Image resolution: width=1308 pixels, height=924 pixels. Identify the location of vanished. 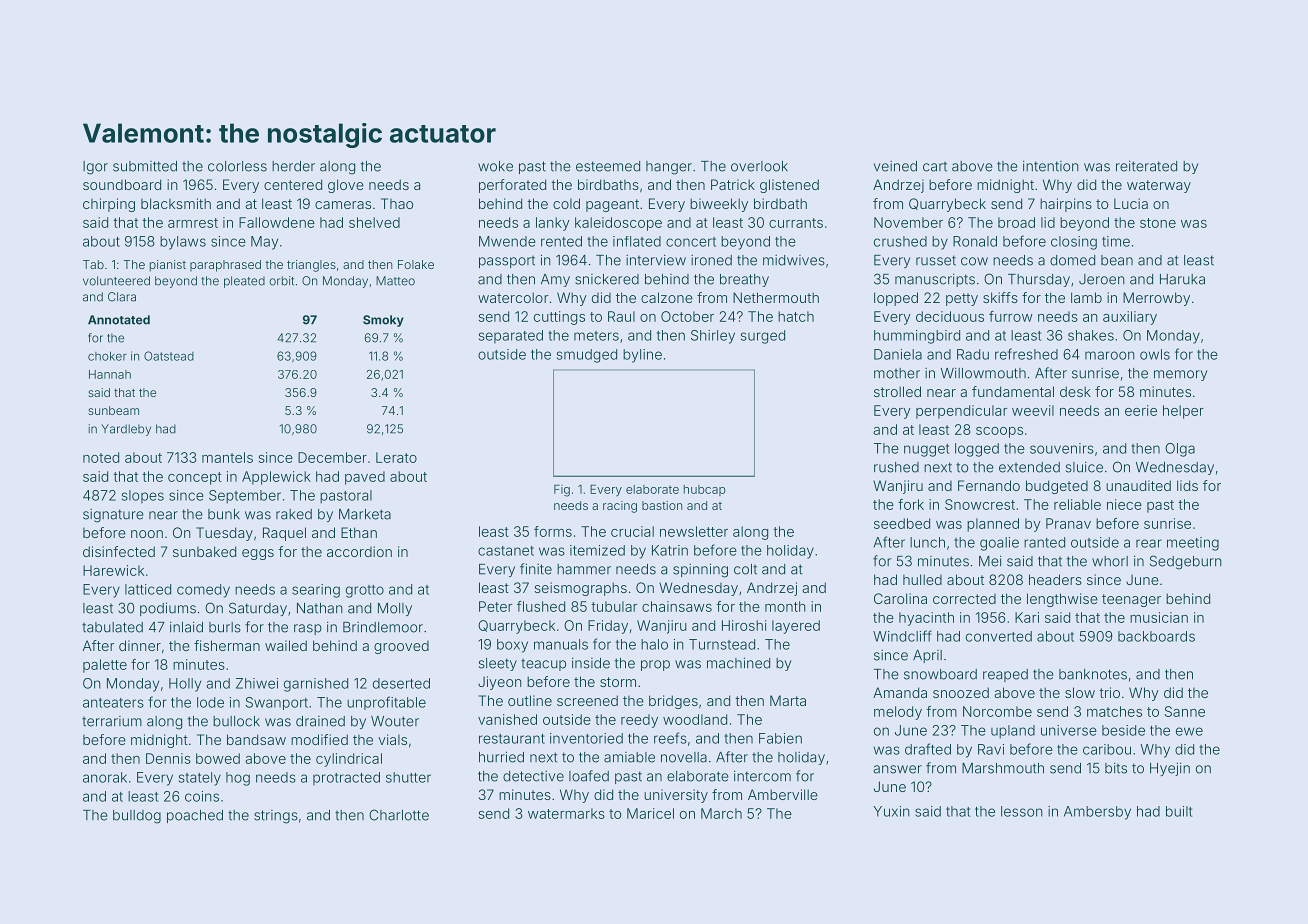
(507, 719).
